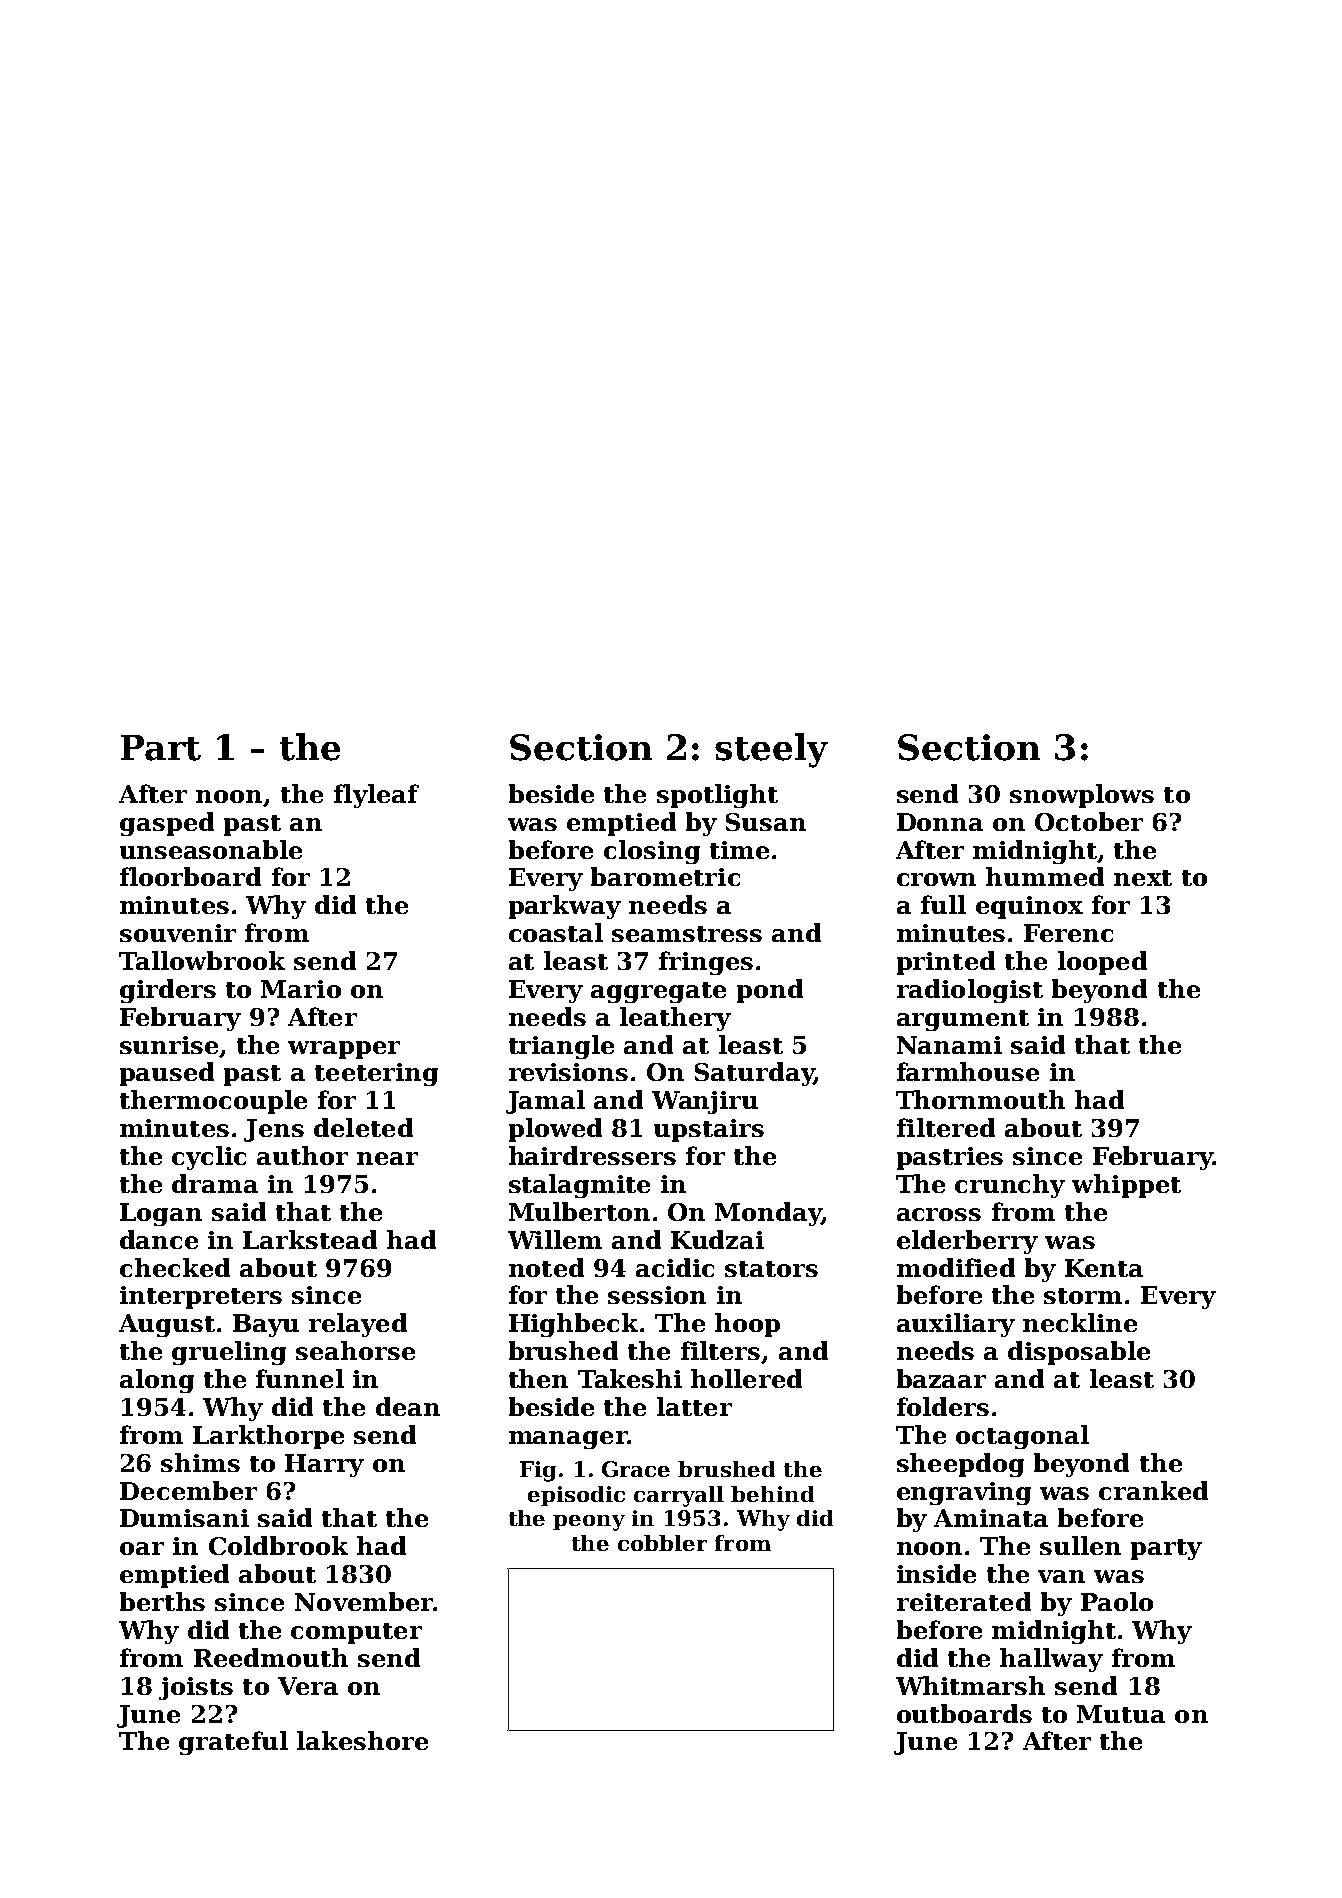  What do you see at coordinates (1082, 796) in the screenshot?
I see `snowplows` at bounding box center [1082, 796].
